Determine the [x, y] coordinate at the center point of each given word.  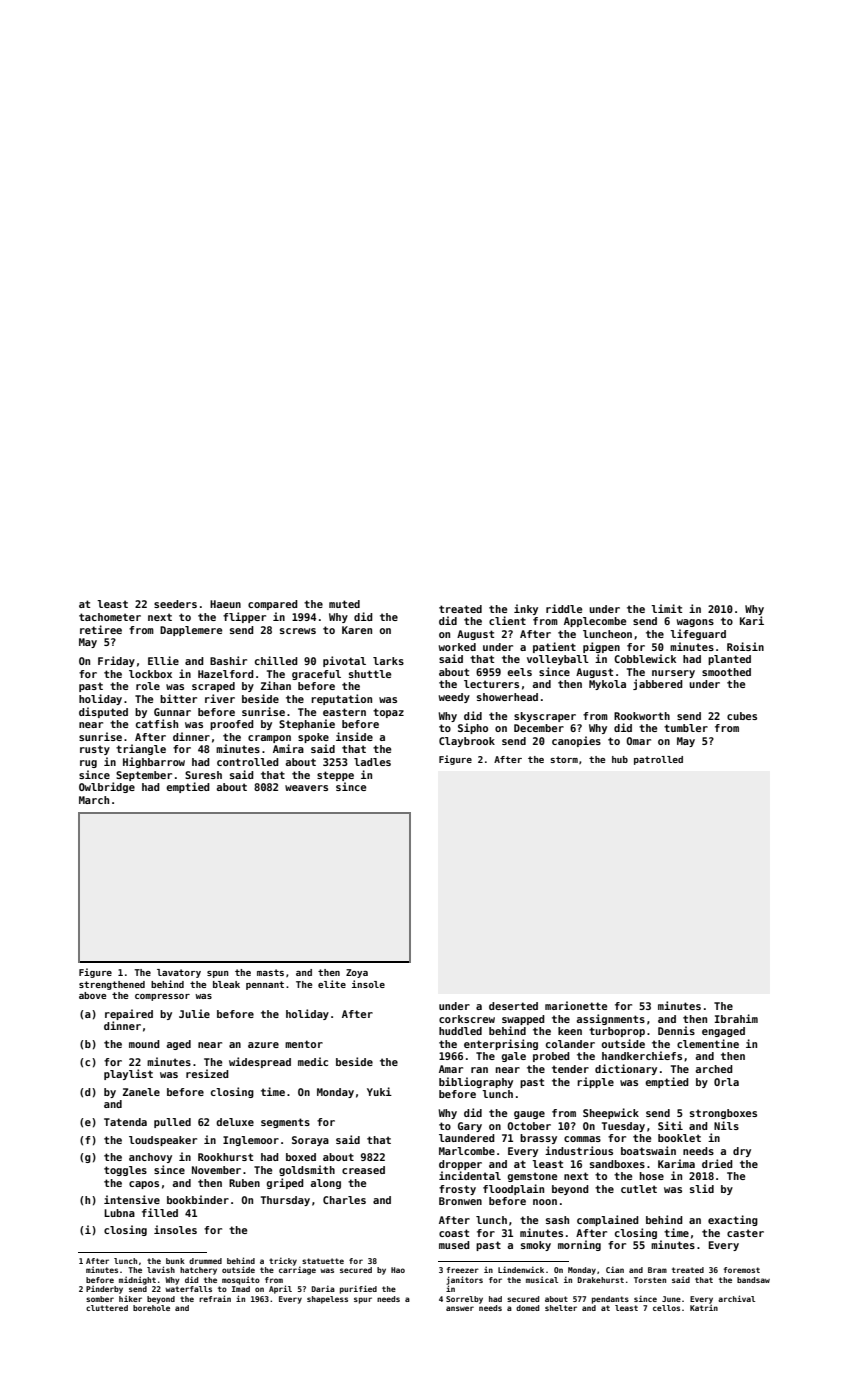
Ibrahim [736, 1018]
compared [273, 605]
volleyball [558, 660]
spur [363, 1300]
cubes [742, 716]
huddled [460, 1031]
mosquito [241, 1280]
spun [218, 974]
